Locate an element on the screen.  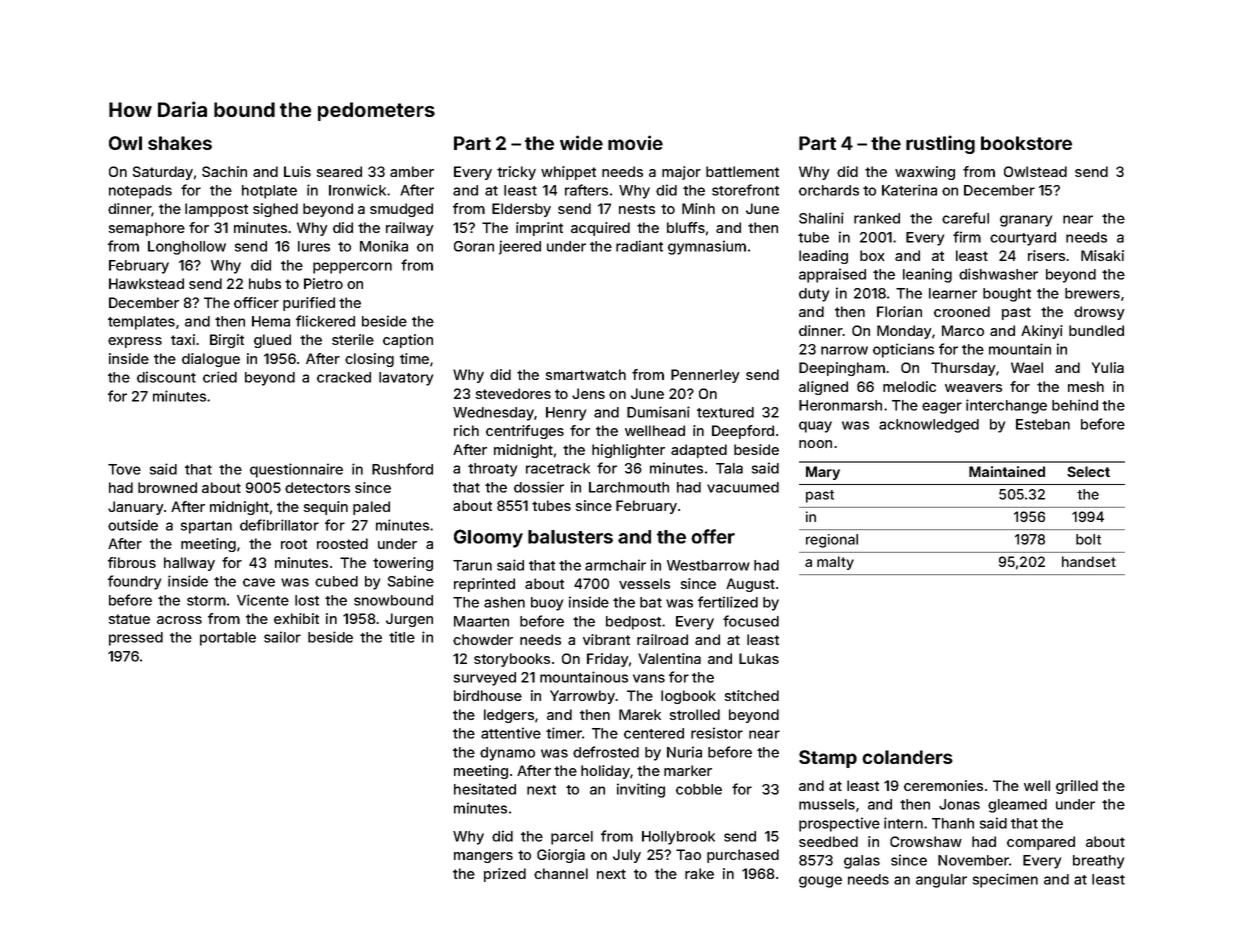
hesitated is located at coordinates (485, 789).
